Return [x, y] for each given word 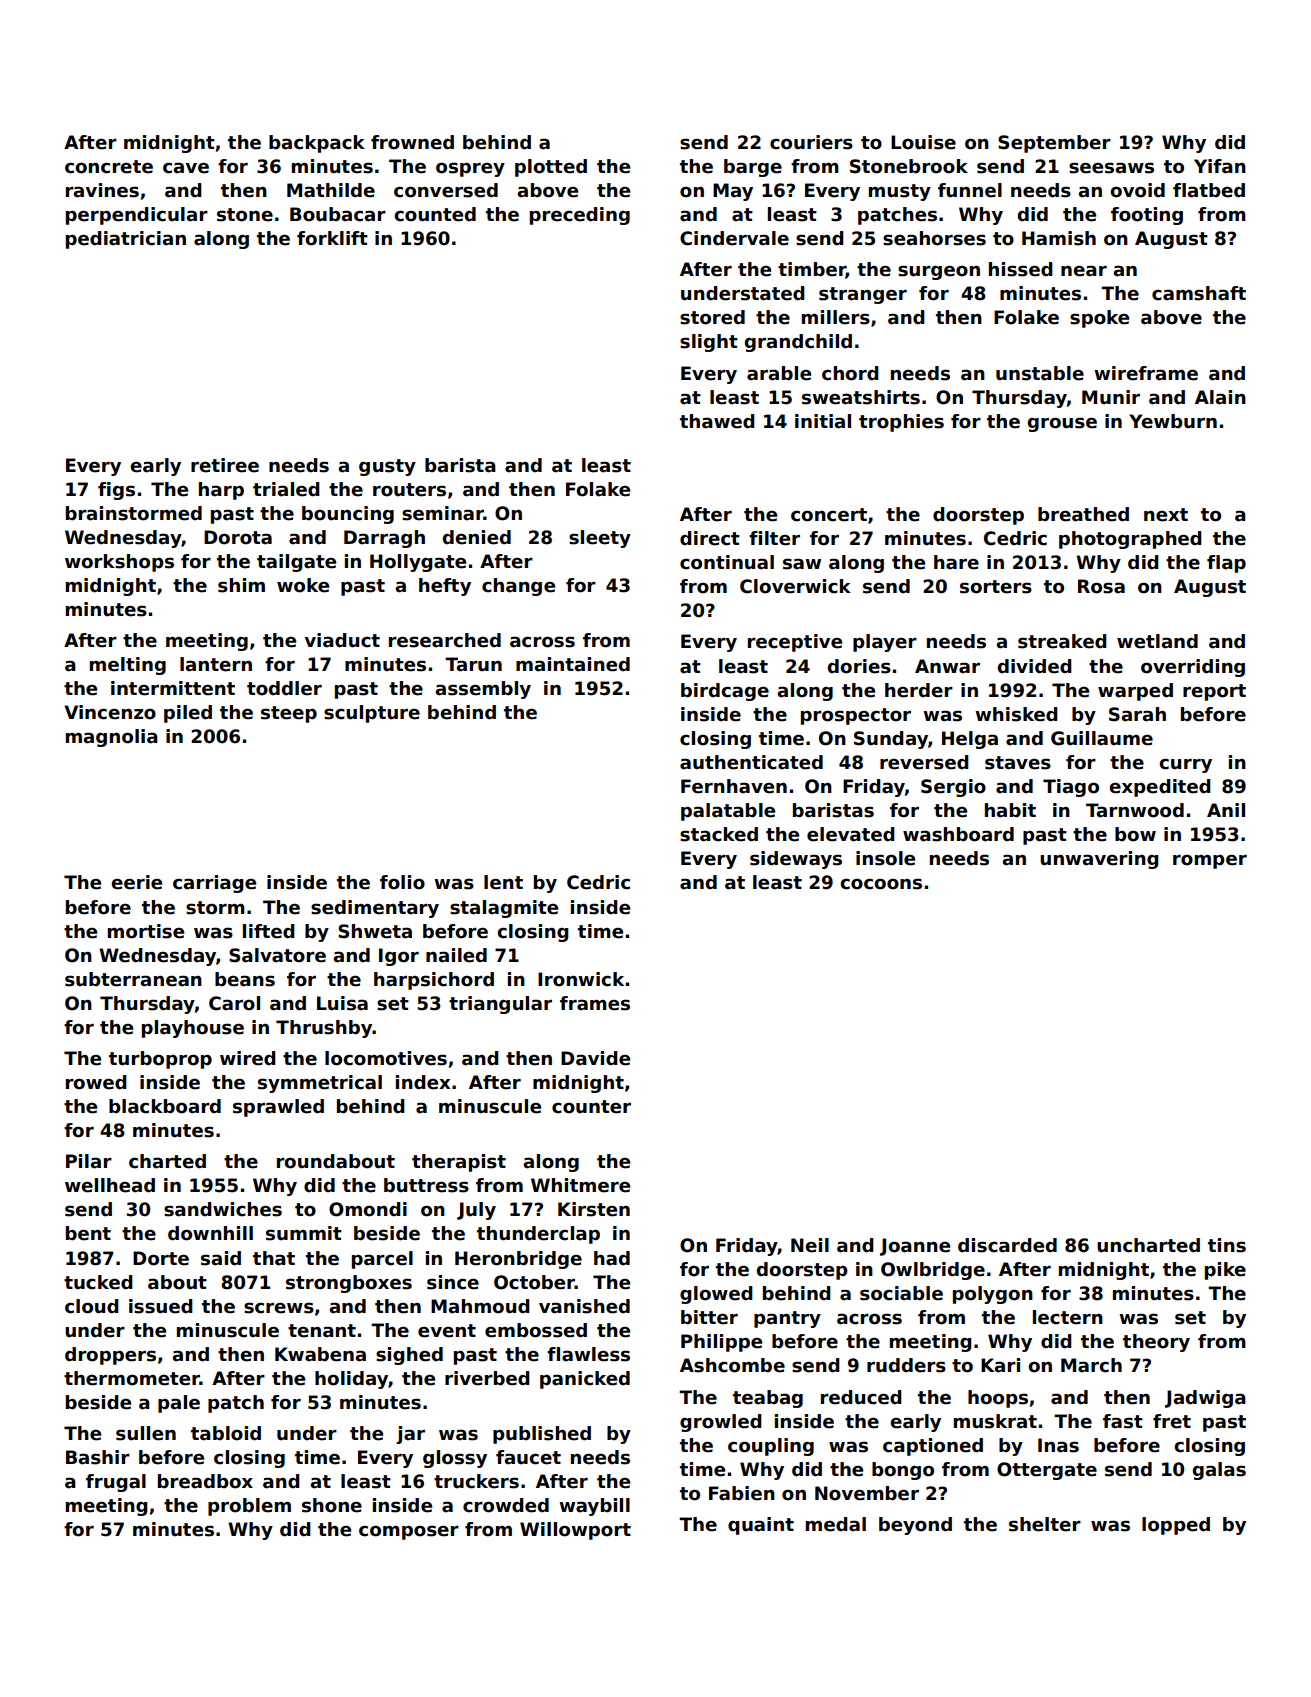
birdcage [725, 692]
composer [409, 1532]
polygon [993, 1295]
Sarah [1137, 714]
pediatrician [126, 240]
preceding [580, 216]
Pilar [89, 1161]
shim [241, 585]
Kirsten [594, 1209]
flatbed [1209, 190]
